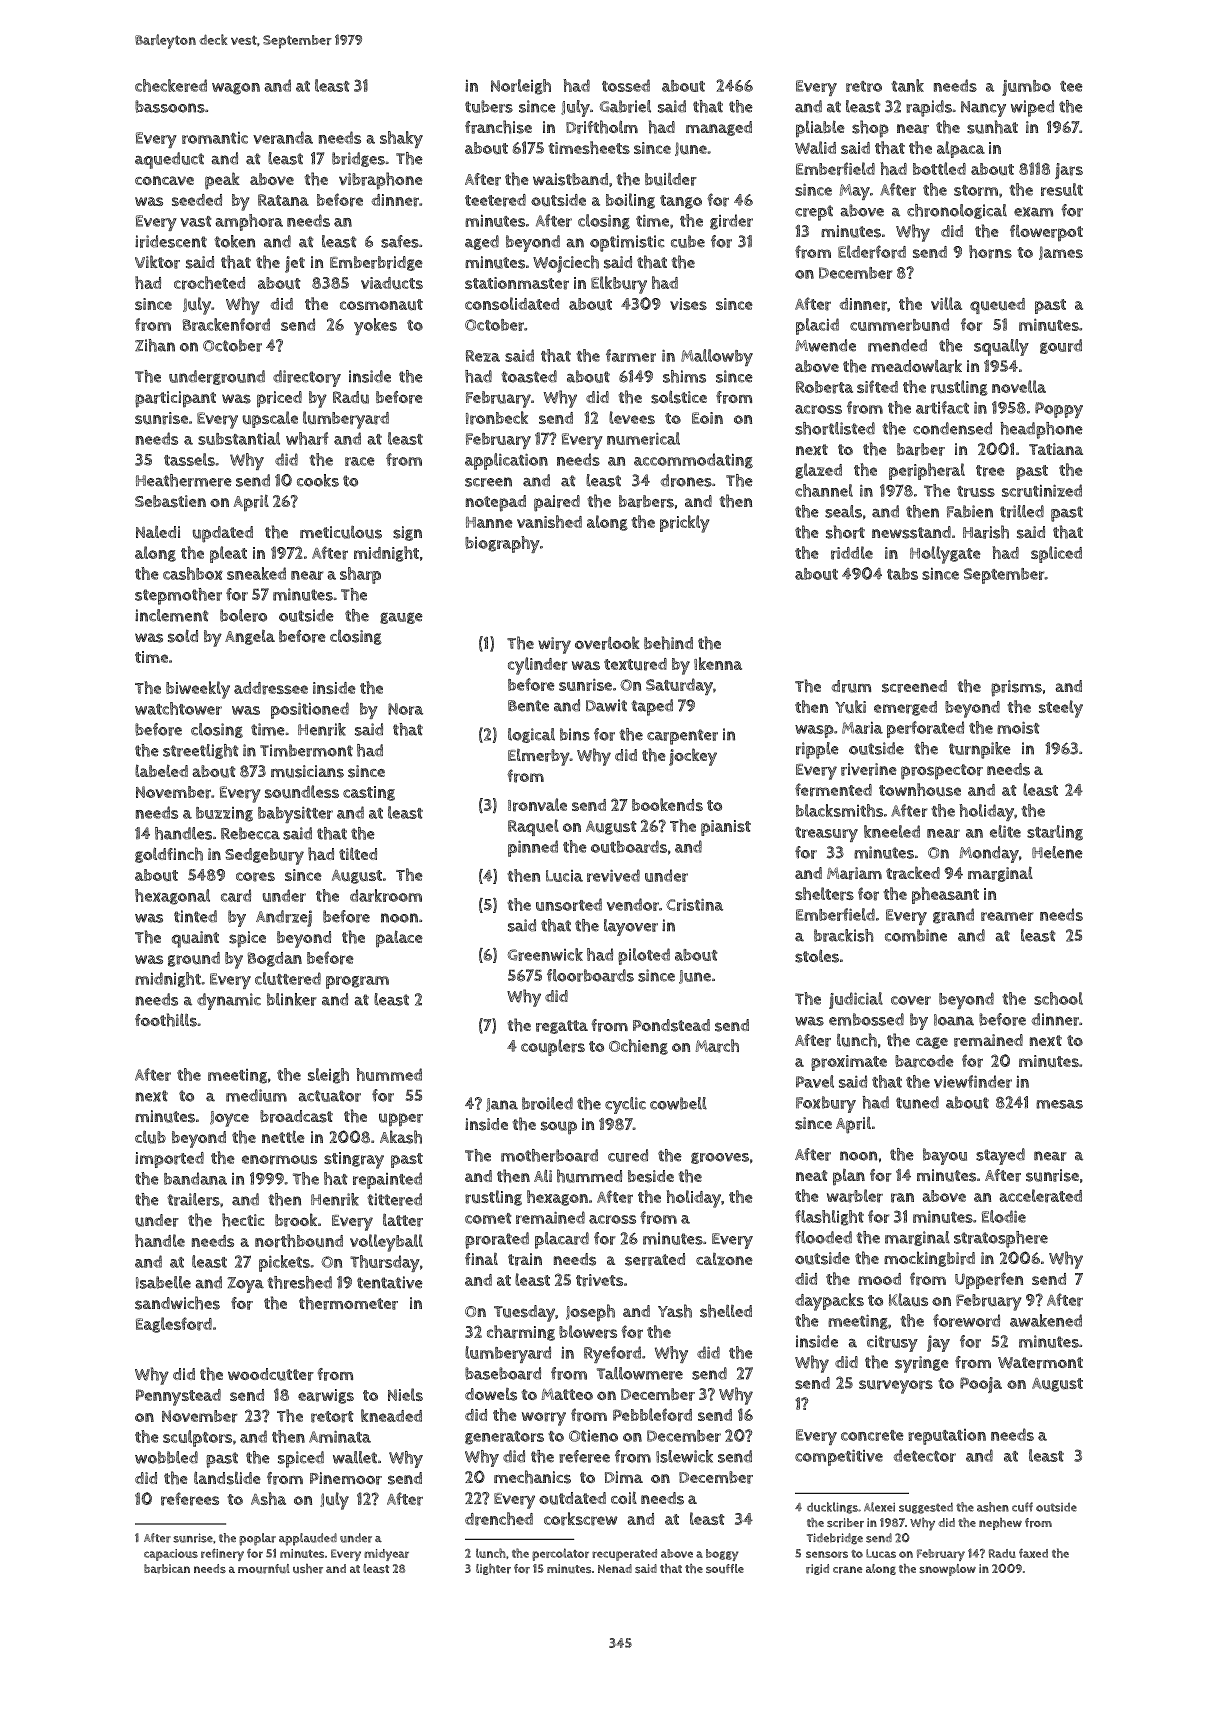  Describe the element at coordinates (163, 1282) in the page. I see `Isabelle` at that location.
